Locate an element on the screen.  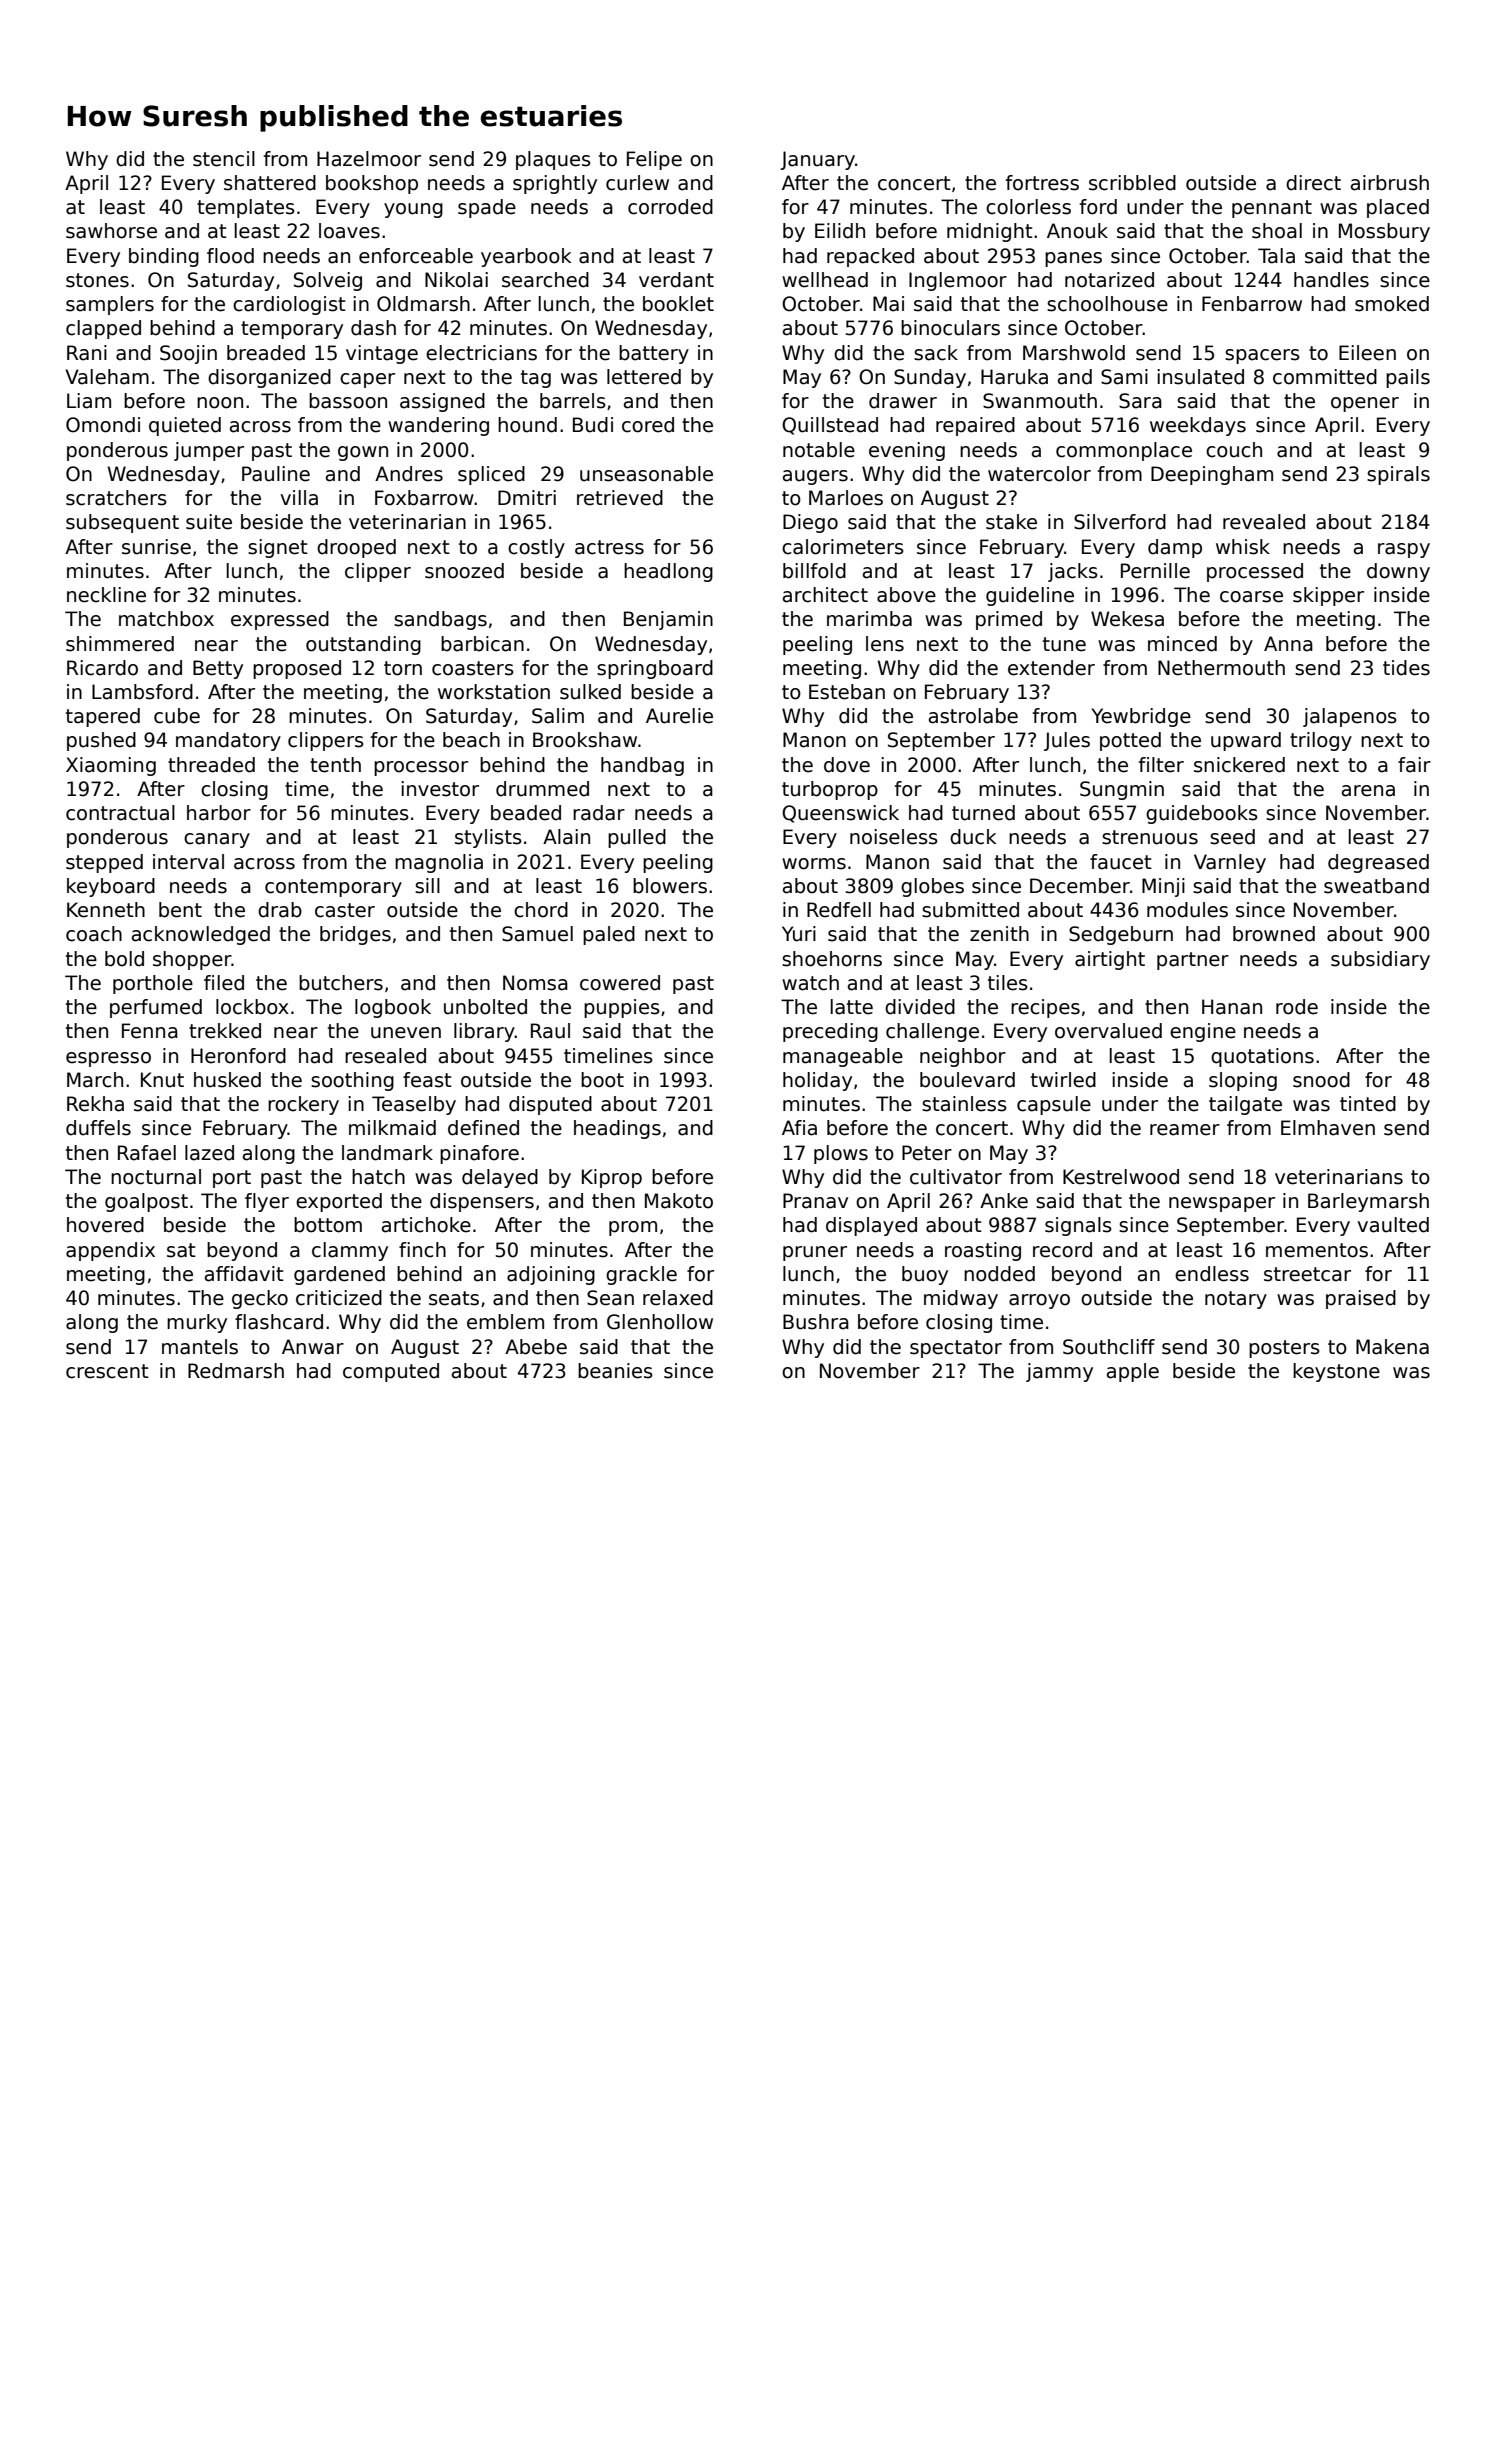
Queenswick is located at coordinates (840, 814).
